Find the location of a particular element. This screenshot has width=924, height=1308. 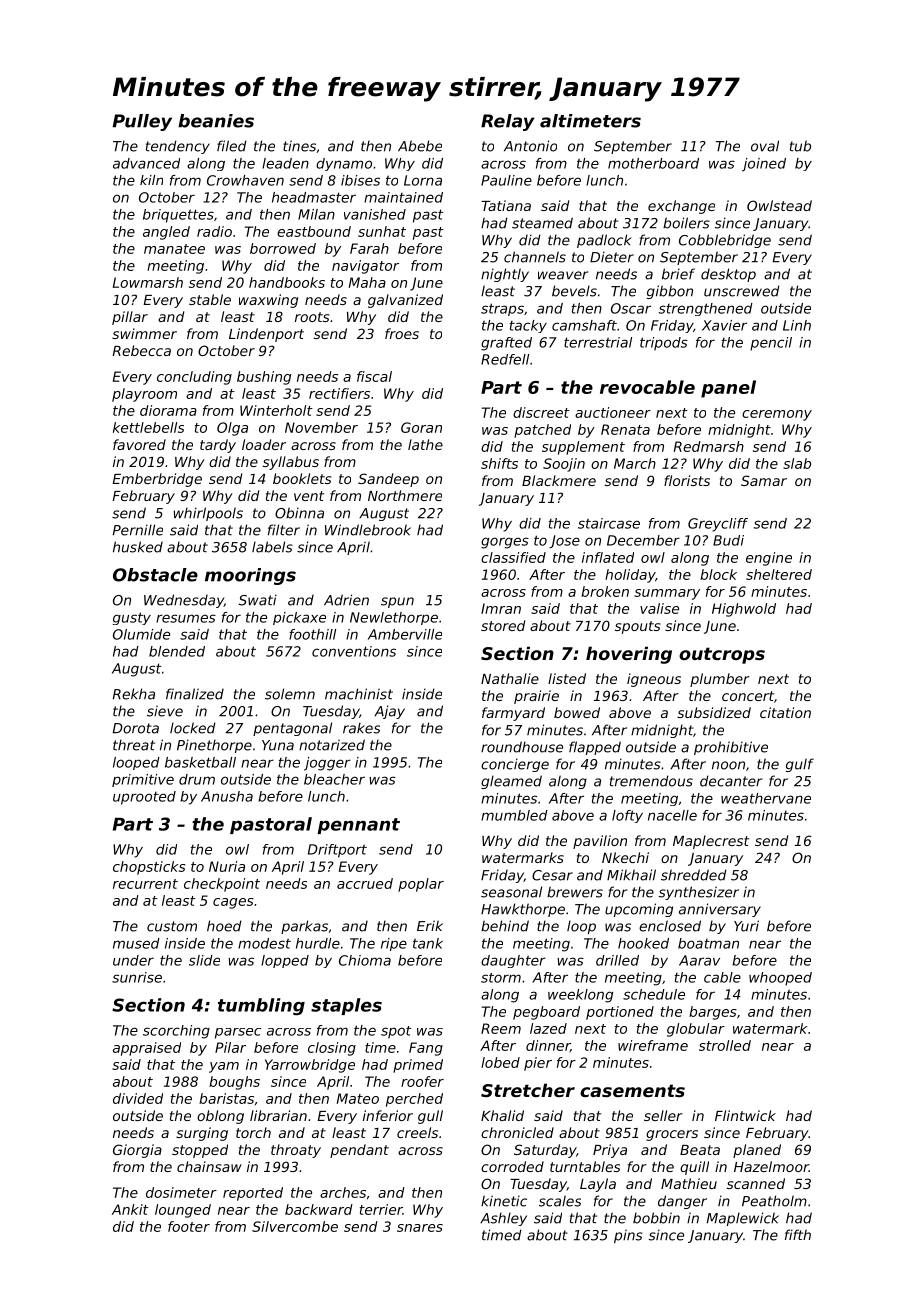

corroded is located at coordinates (512, 1166).
